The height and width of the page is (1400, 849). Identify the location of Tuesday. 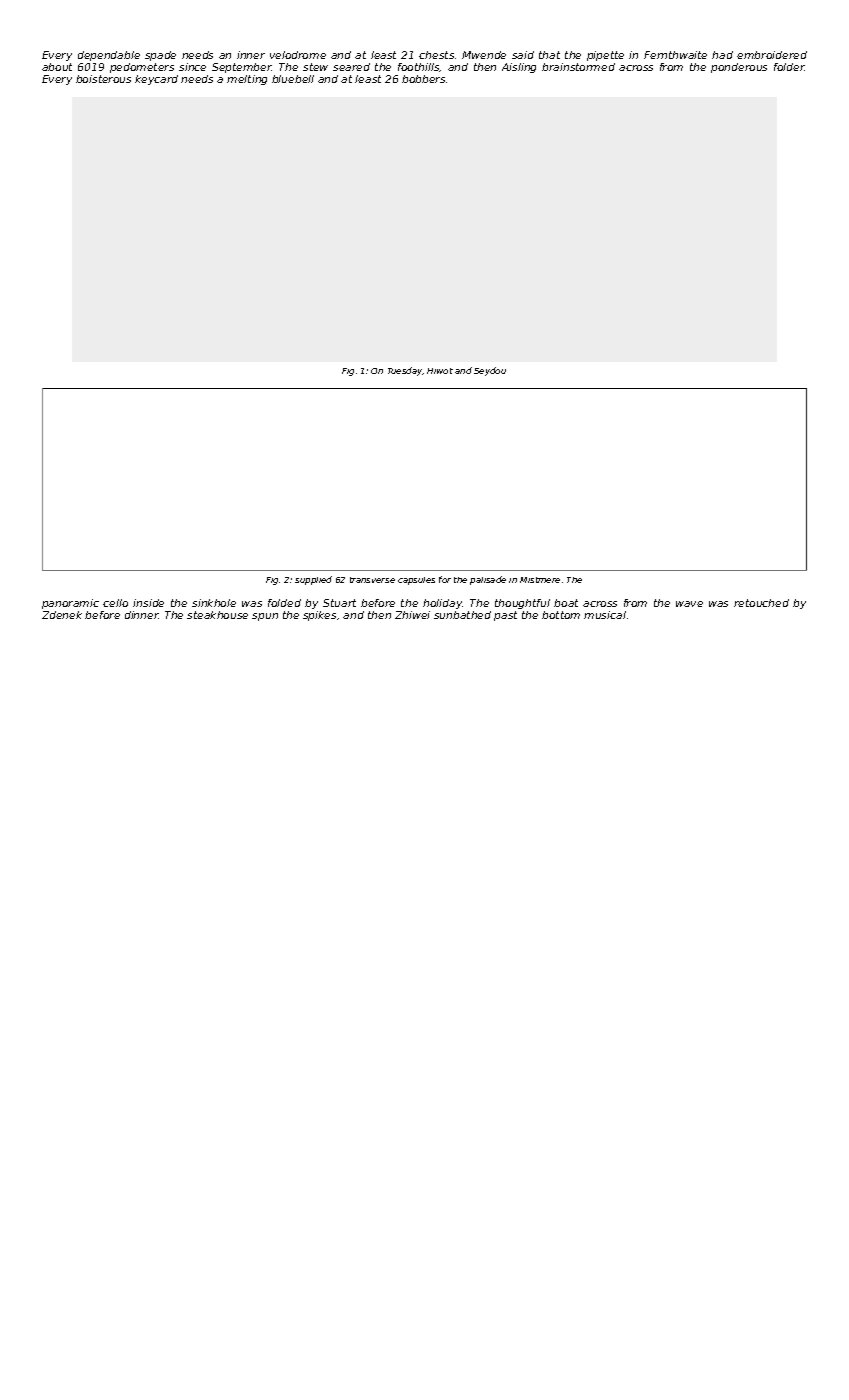
(405, 371).
